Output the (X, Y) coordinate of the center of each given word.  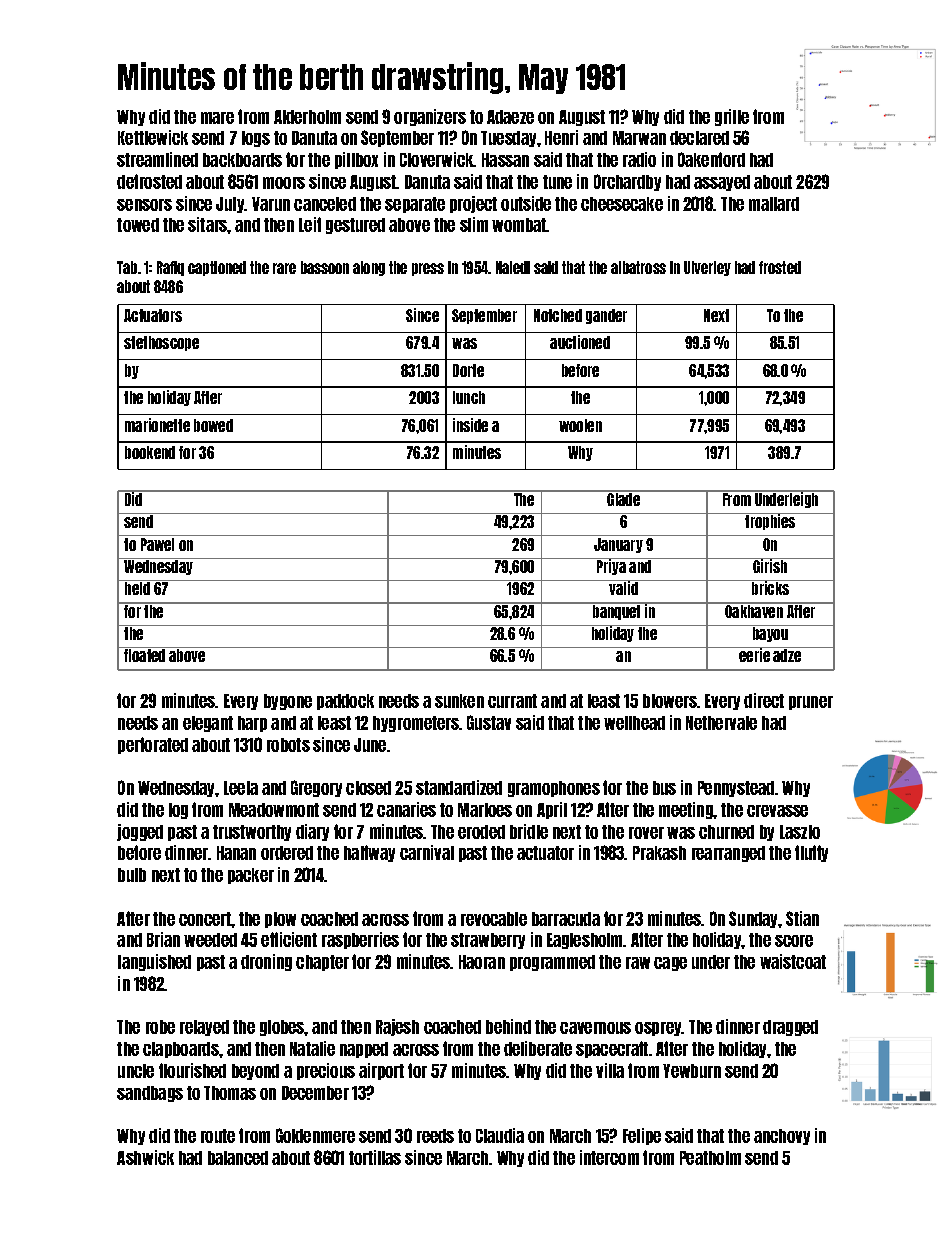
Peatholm (710, 1158)
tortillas (375, 1157)
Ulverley (707, 268)
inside (470, 425)
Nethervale (721, 723)
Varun (271, 204)
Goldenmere (315, 1135)
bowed (213, 425)
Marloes (485, 810)
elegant (208, 724)
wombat (519, 225)
